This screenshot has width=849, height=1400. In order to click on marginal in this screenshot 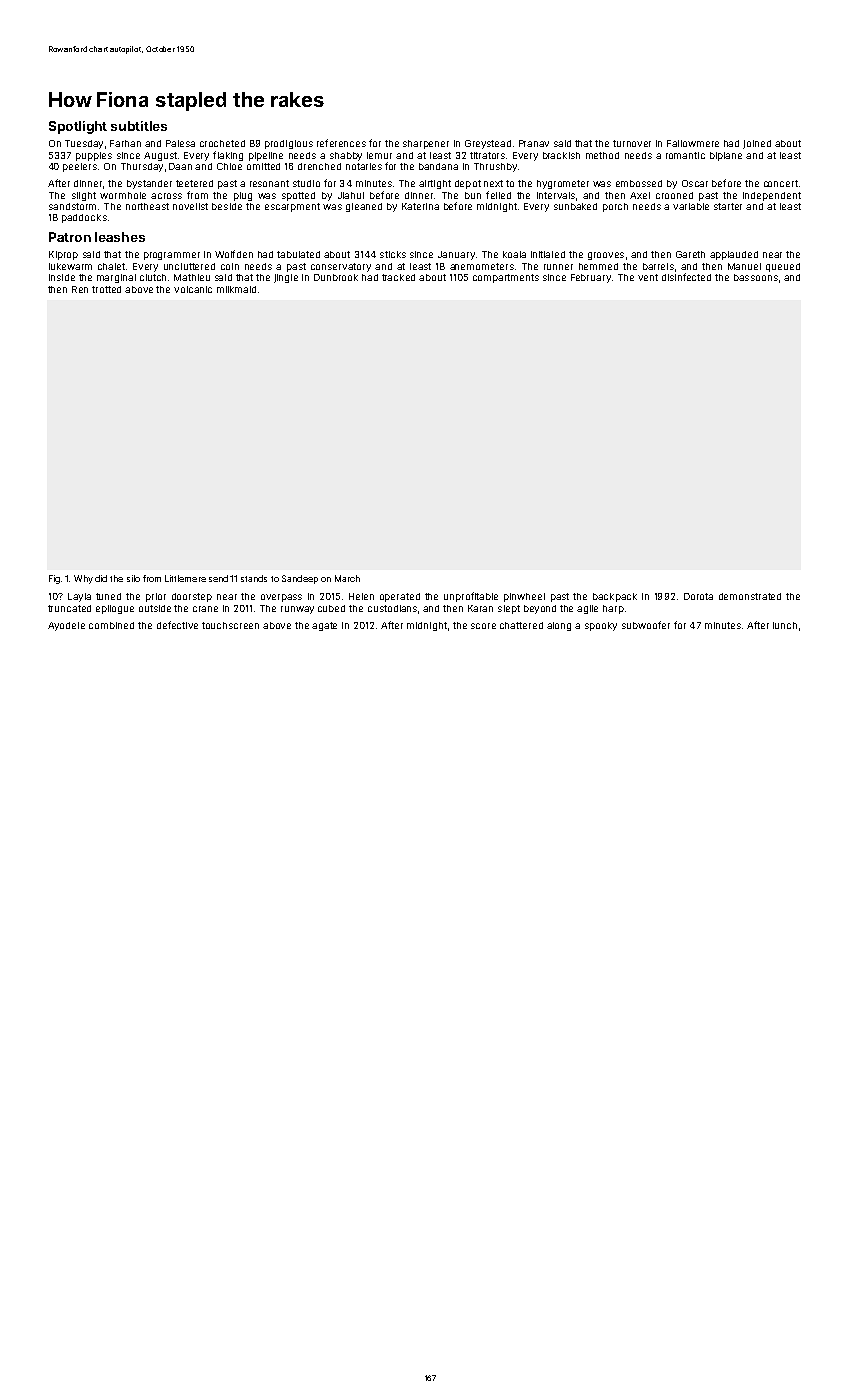, I will do `click(116, 278)`.
